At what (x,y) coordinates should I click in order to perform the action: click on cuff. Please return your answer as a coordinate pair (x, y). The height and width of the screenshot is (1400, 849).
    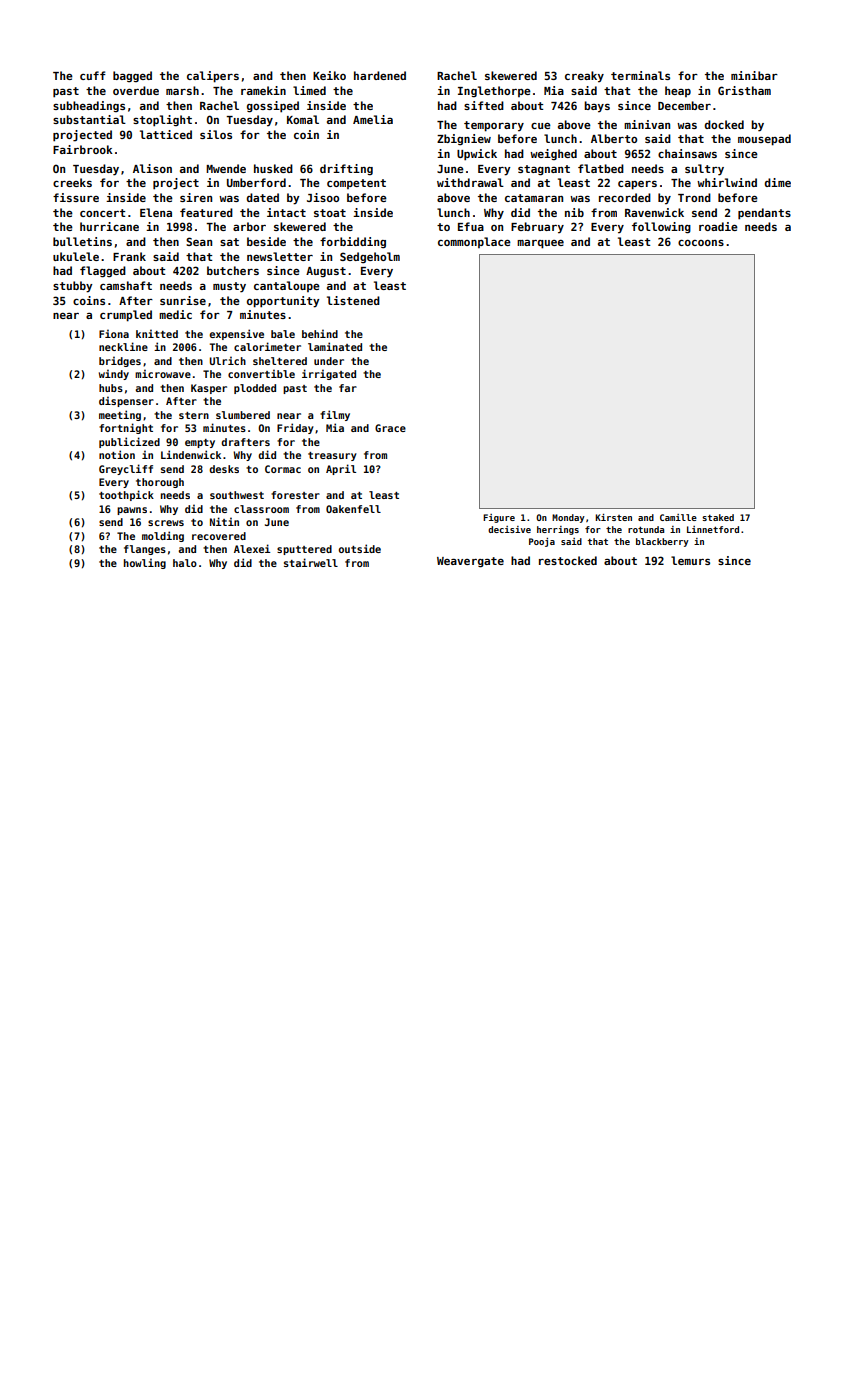
    Looking at the image, I should click on (93, 75).
